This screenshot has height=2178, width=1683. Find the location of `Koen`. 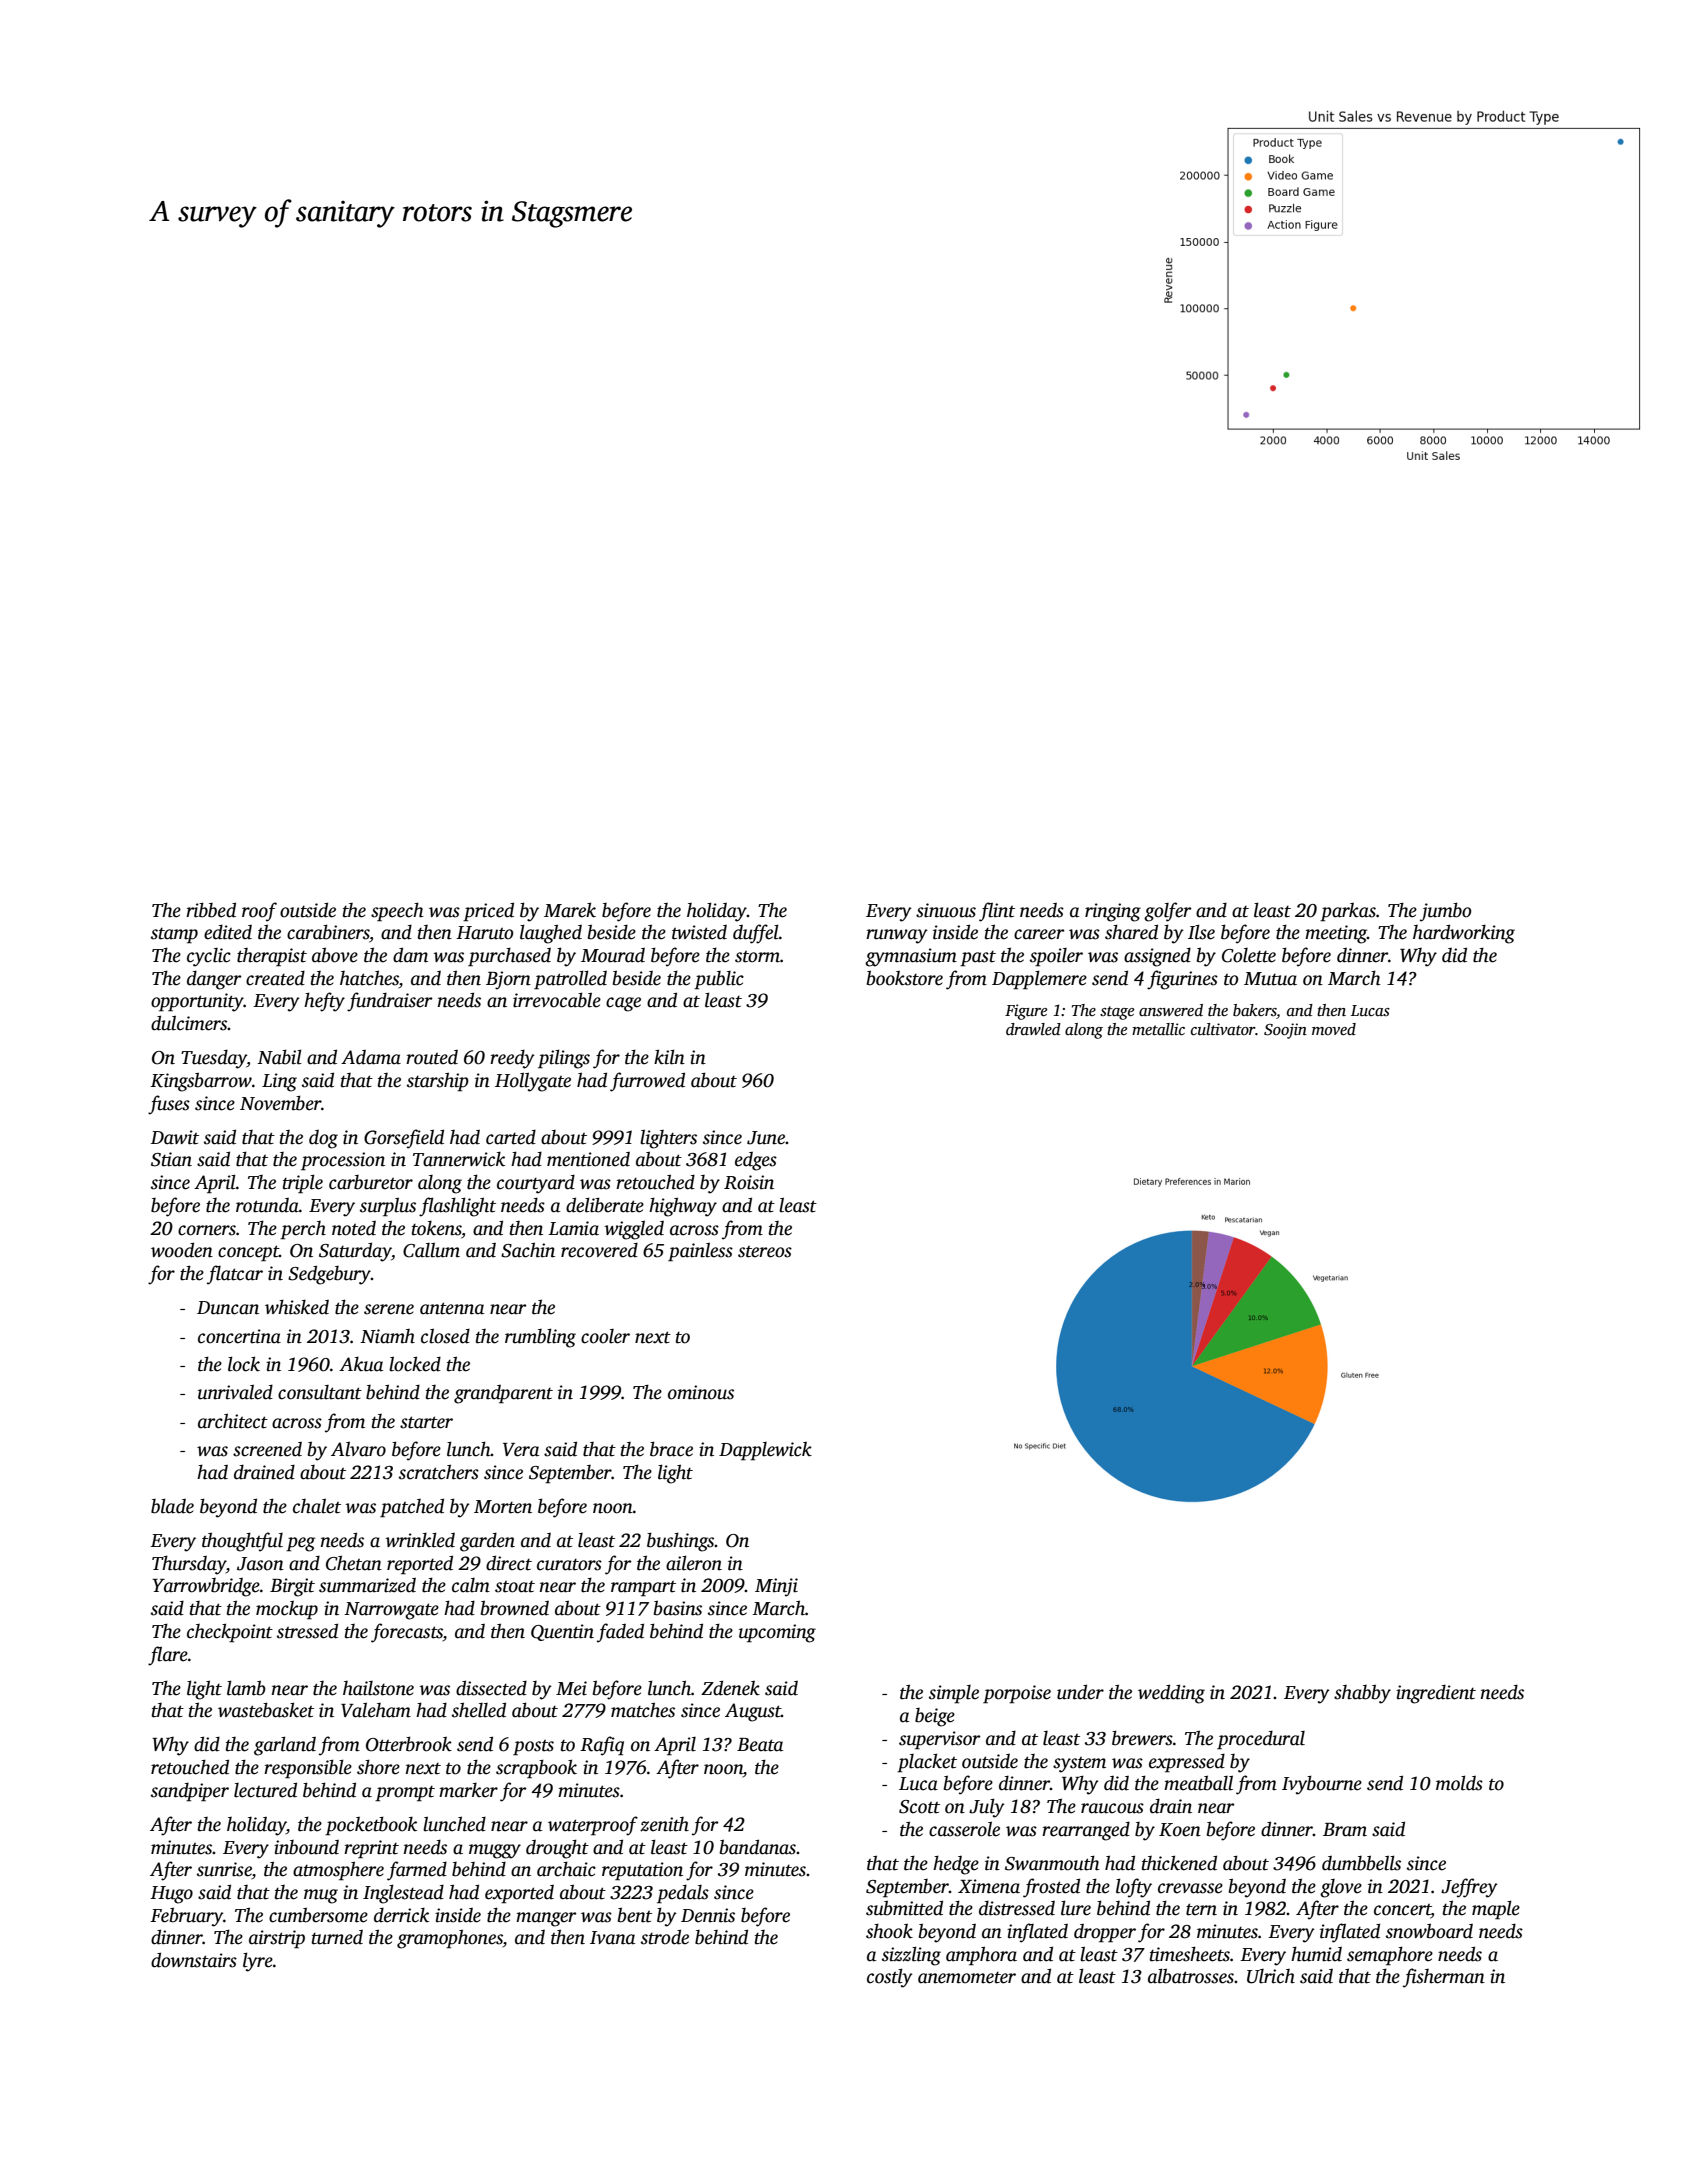

Koen is located at coordinates (1180, 1830).
